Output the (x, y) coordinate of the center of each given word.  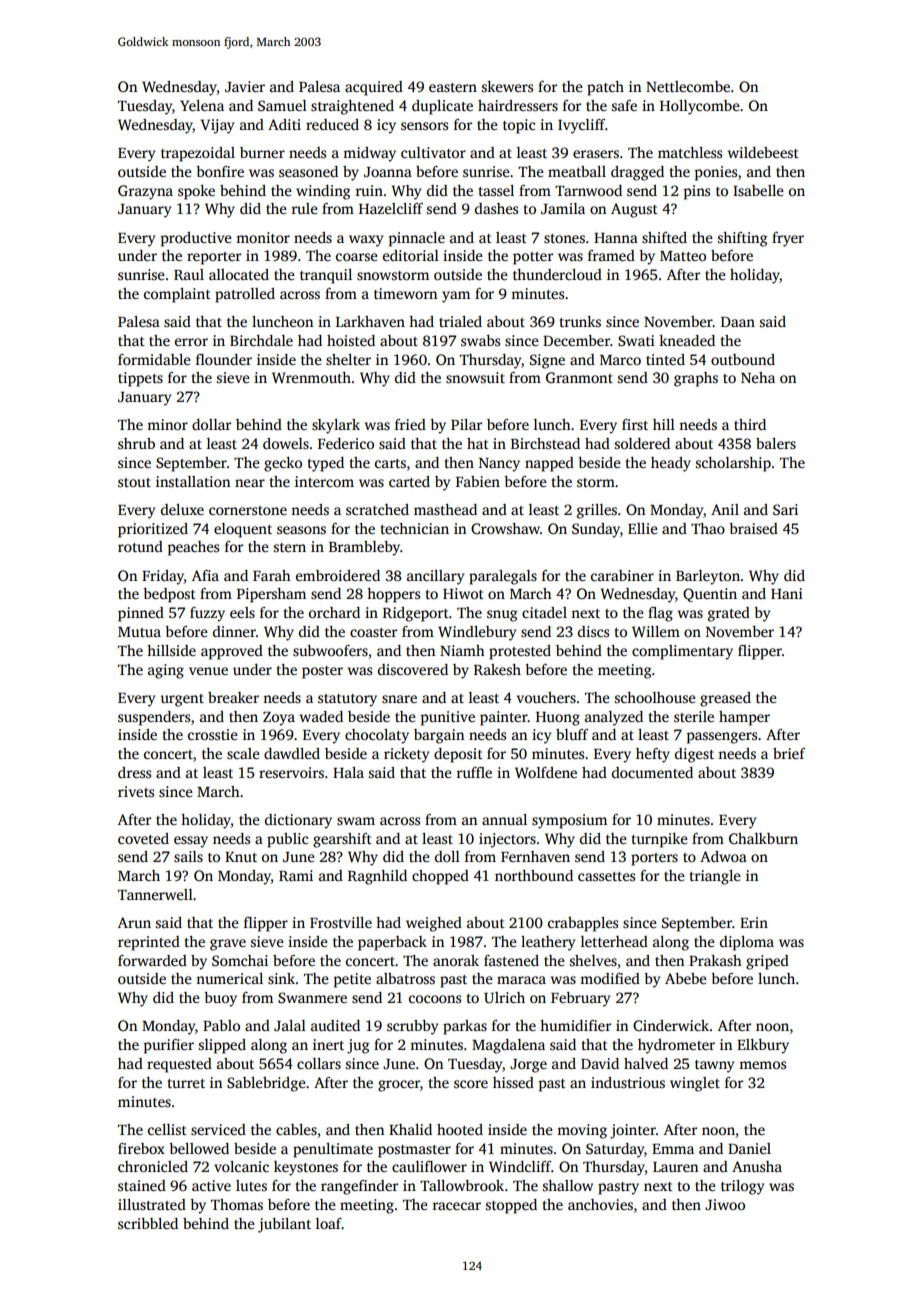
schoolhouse (655, 697)
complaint (177, 295)
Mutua (139, 632)
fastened (511, 960)
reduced (332, 124)
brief (789, 753)
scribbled (148, 1223)
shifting (742, 239)
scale (243, 753)
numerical (229, 978)
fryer (788, 239)
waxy (366, 241)
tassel (496, 190)
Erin (754, 922)
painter (504, 718)
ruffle (474, 772)
